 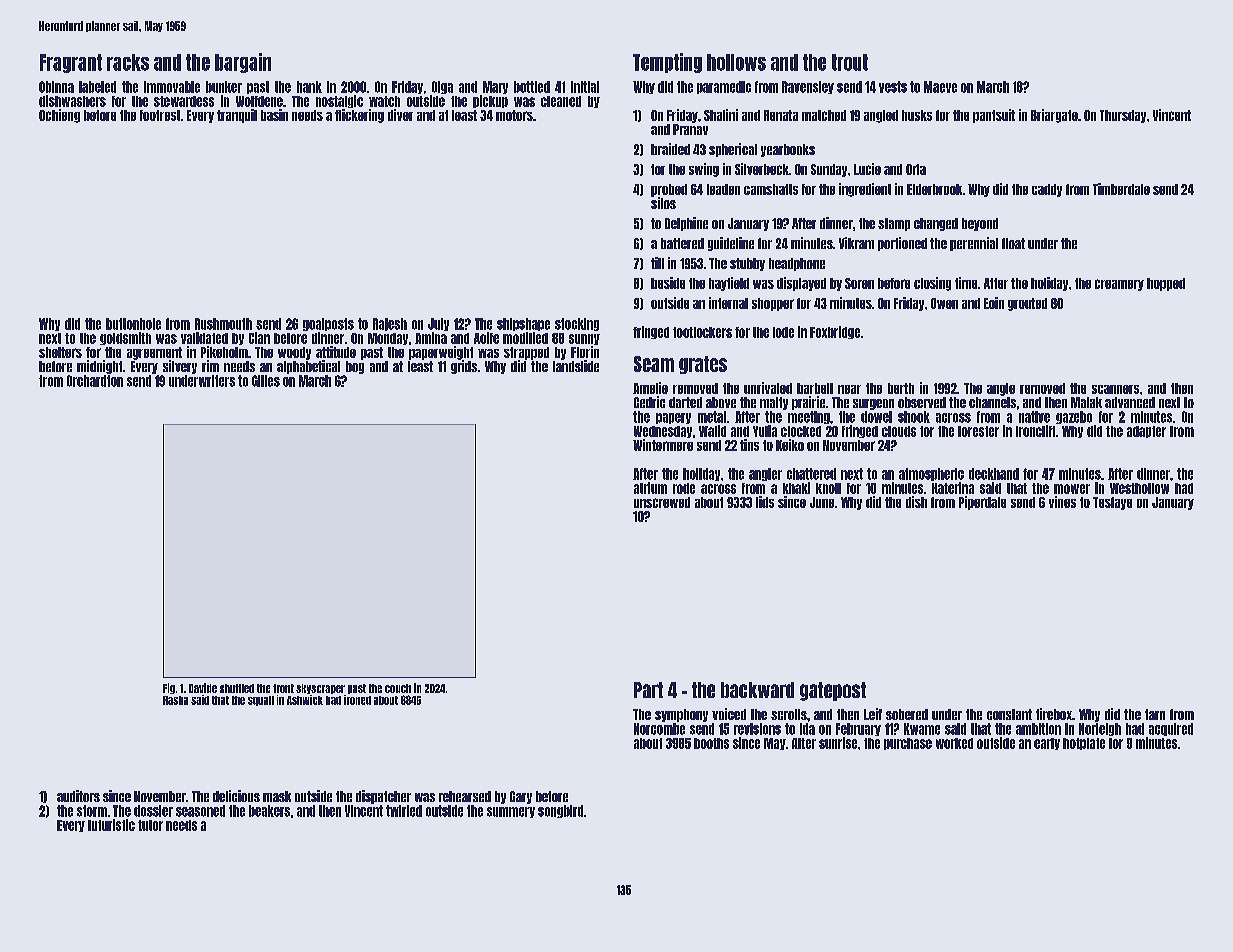 What do you see at coordinates (940, 87) in the page?
I see `Maeve` at bounding box center [940, 87].
